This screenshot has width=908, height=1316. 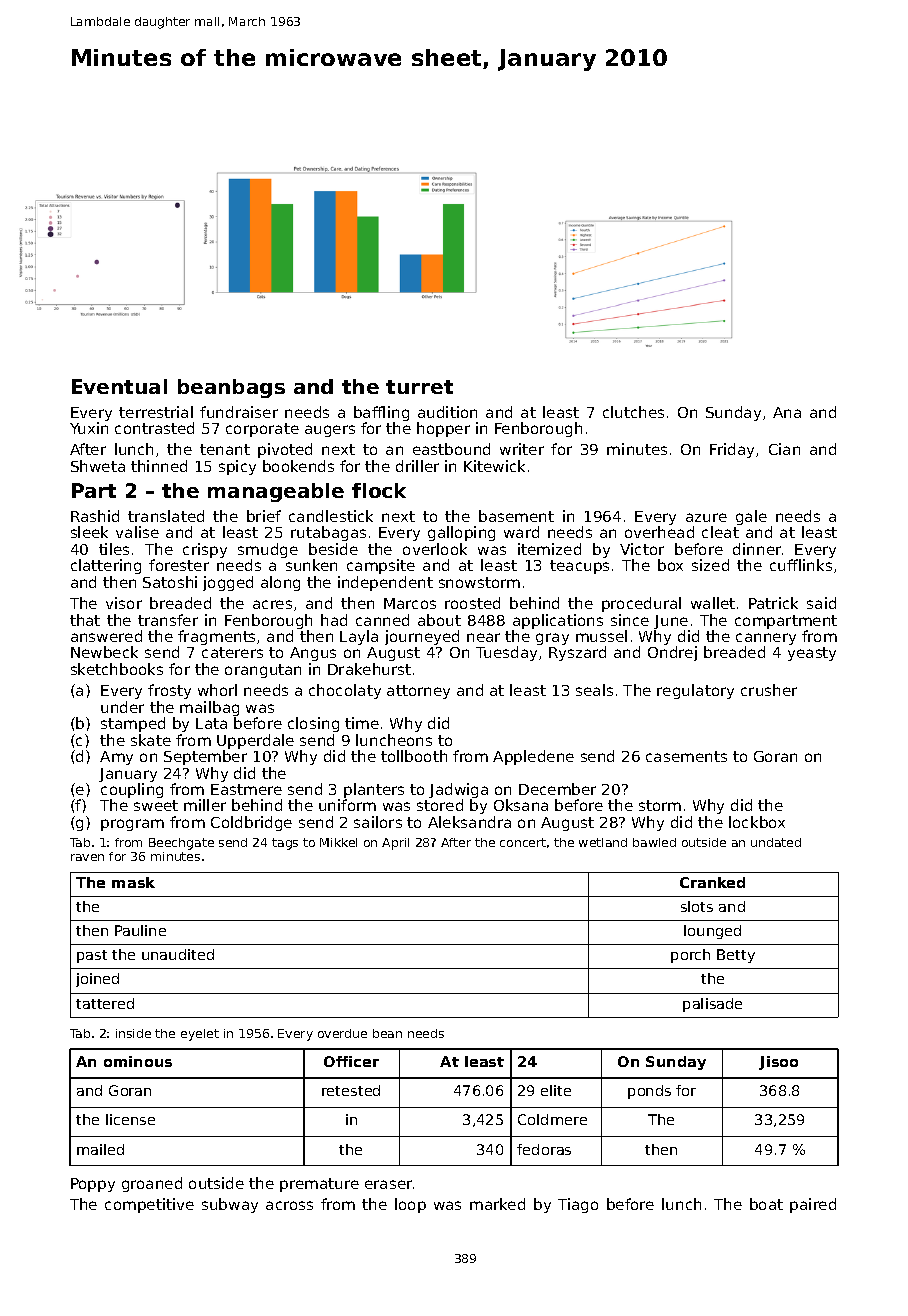 What do you see at coordinates (712, 882) in the screenshot?
I see `Cranked` at bounding box center [712, 882].
